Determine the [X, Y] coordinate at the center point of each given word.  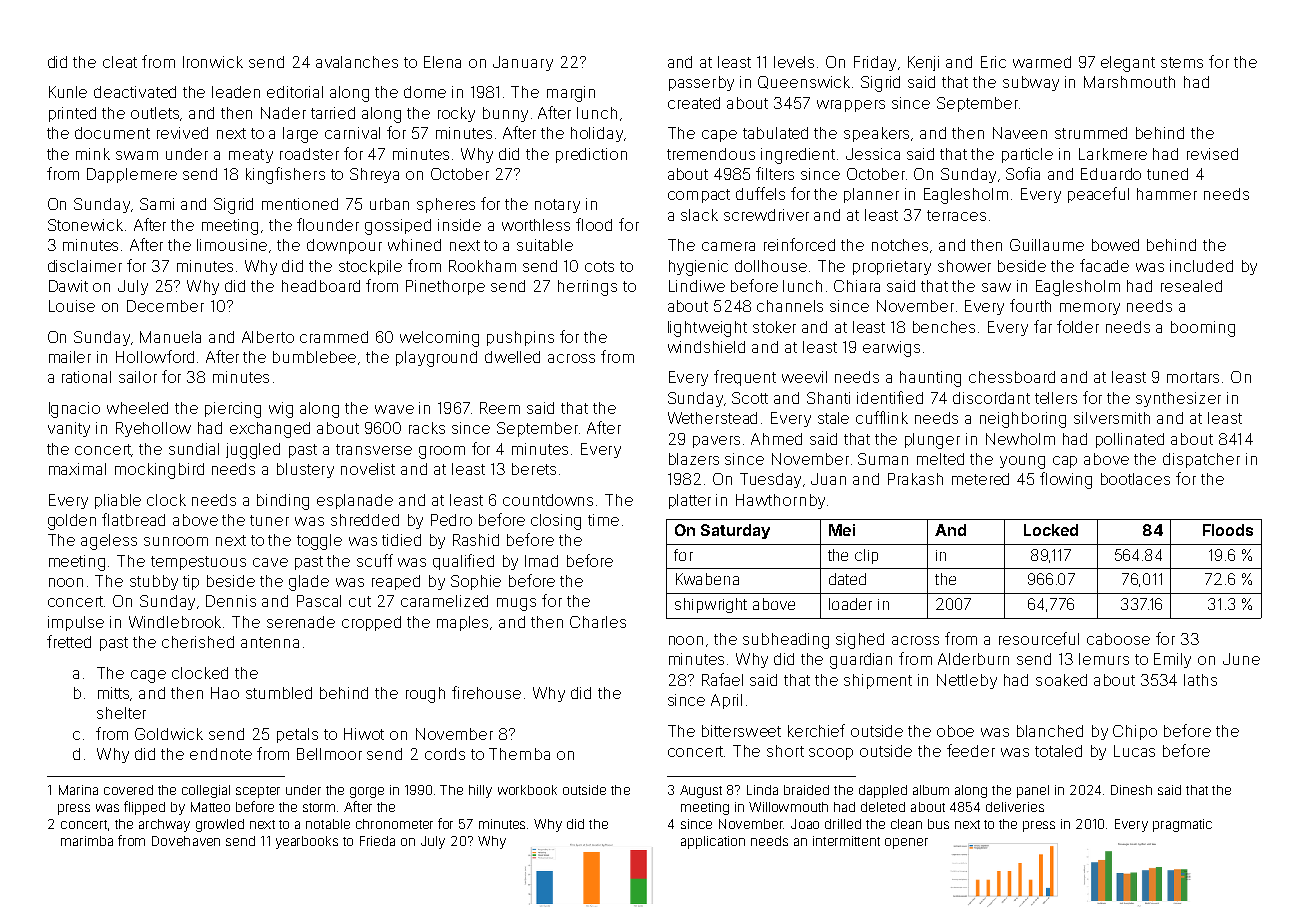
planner [871, 195]
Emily [1172, 660]
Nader [283, 113]
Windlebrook [175, 622]
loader [850, 604]
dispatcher [1201, 460]
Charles [598, 622]
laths [1200, 680]
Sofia [1023, 173]
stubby [154, 582]
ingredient [798, 156]
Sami [157, 204]
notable [328, 824]
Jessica [873, 154]
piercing [233, 410]
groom [442, 452]
